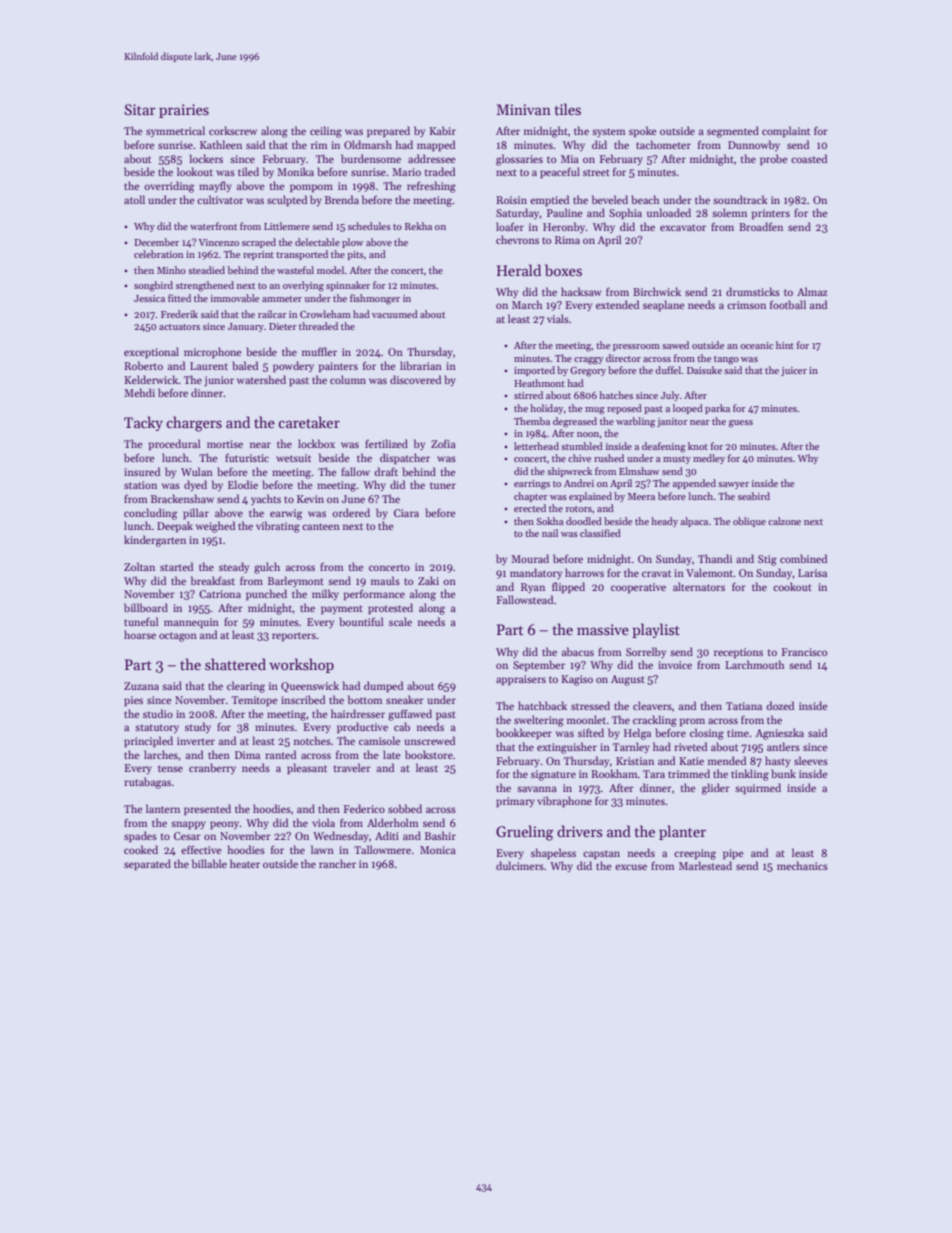 The width and height of the screenshot is (952, 1233). I want to click on December, so click(157, 242).
